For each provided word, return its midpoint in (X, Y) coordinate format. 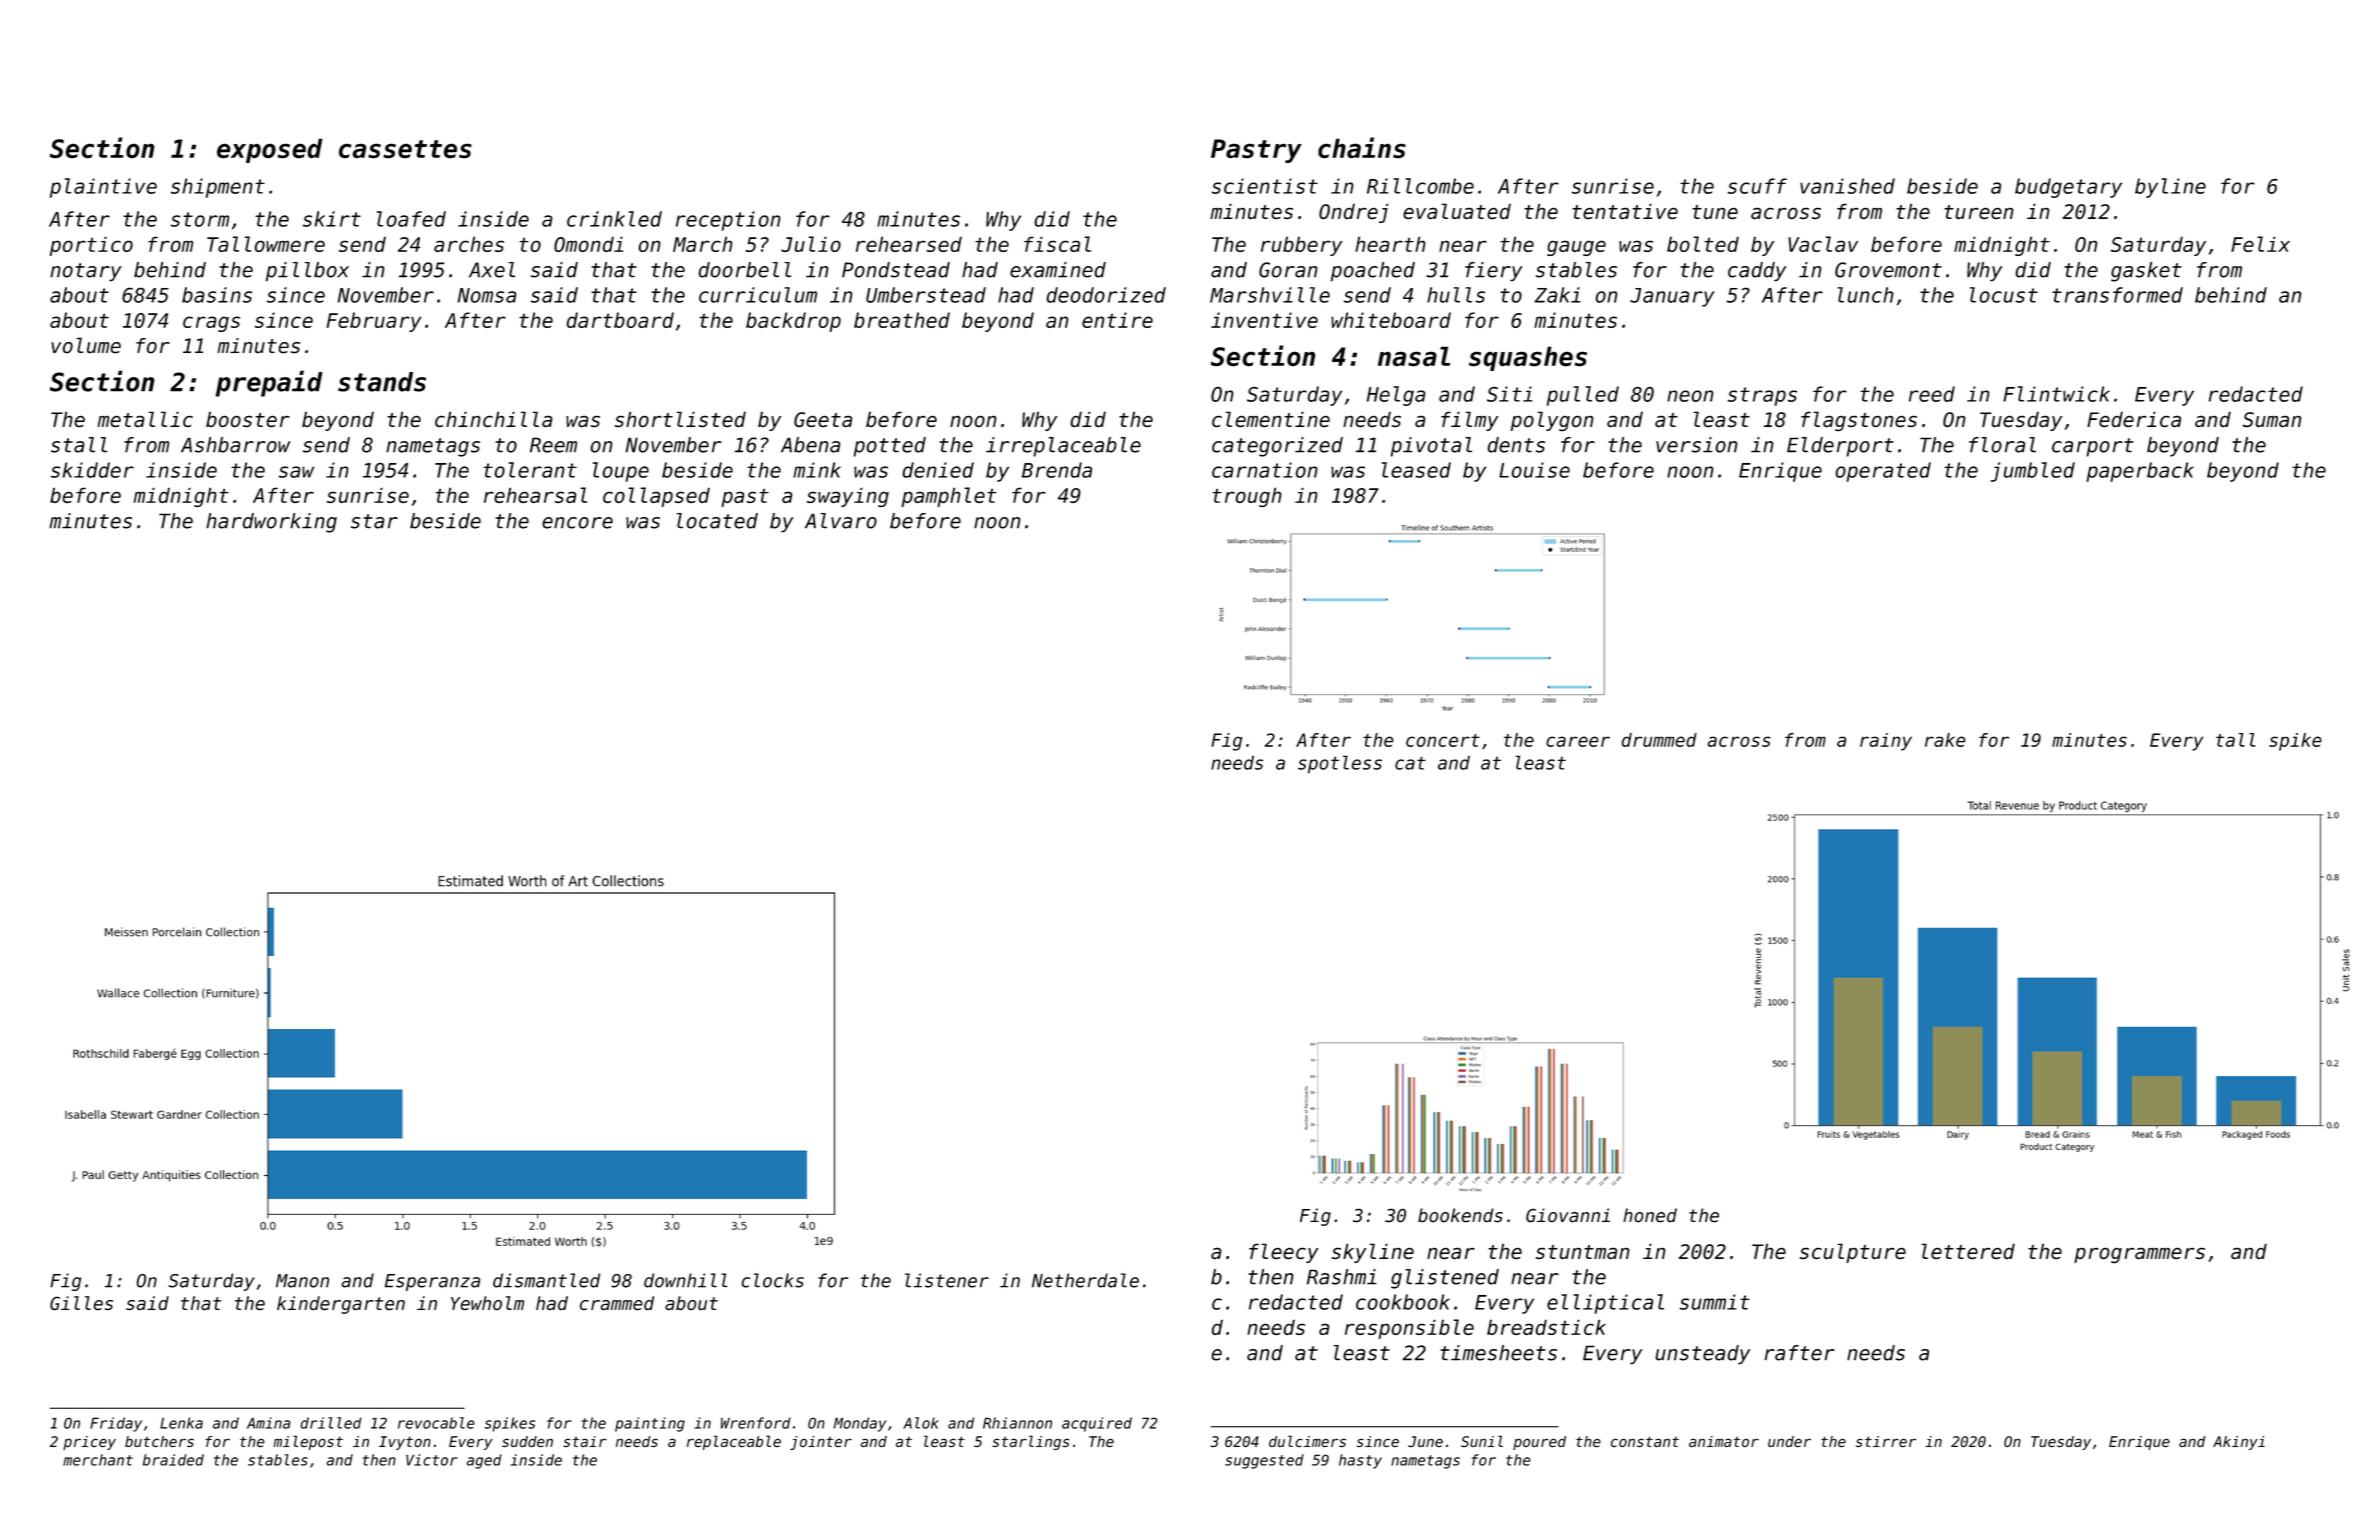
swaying (848, 497)
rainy (1886, 742)
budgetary (2068, 188)
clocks (772, 1280)
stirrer (1886, 1442)
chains (1362, 148)
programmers (2139, 1255)
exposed (270, 150)
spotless (1340, 764)
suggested (1264, 1461)
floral (2002, 445)
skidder (92, 470)
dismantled (546, 1280)
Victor (432, 1460)
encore (577, 523)
